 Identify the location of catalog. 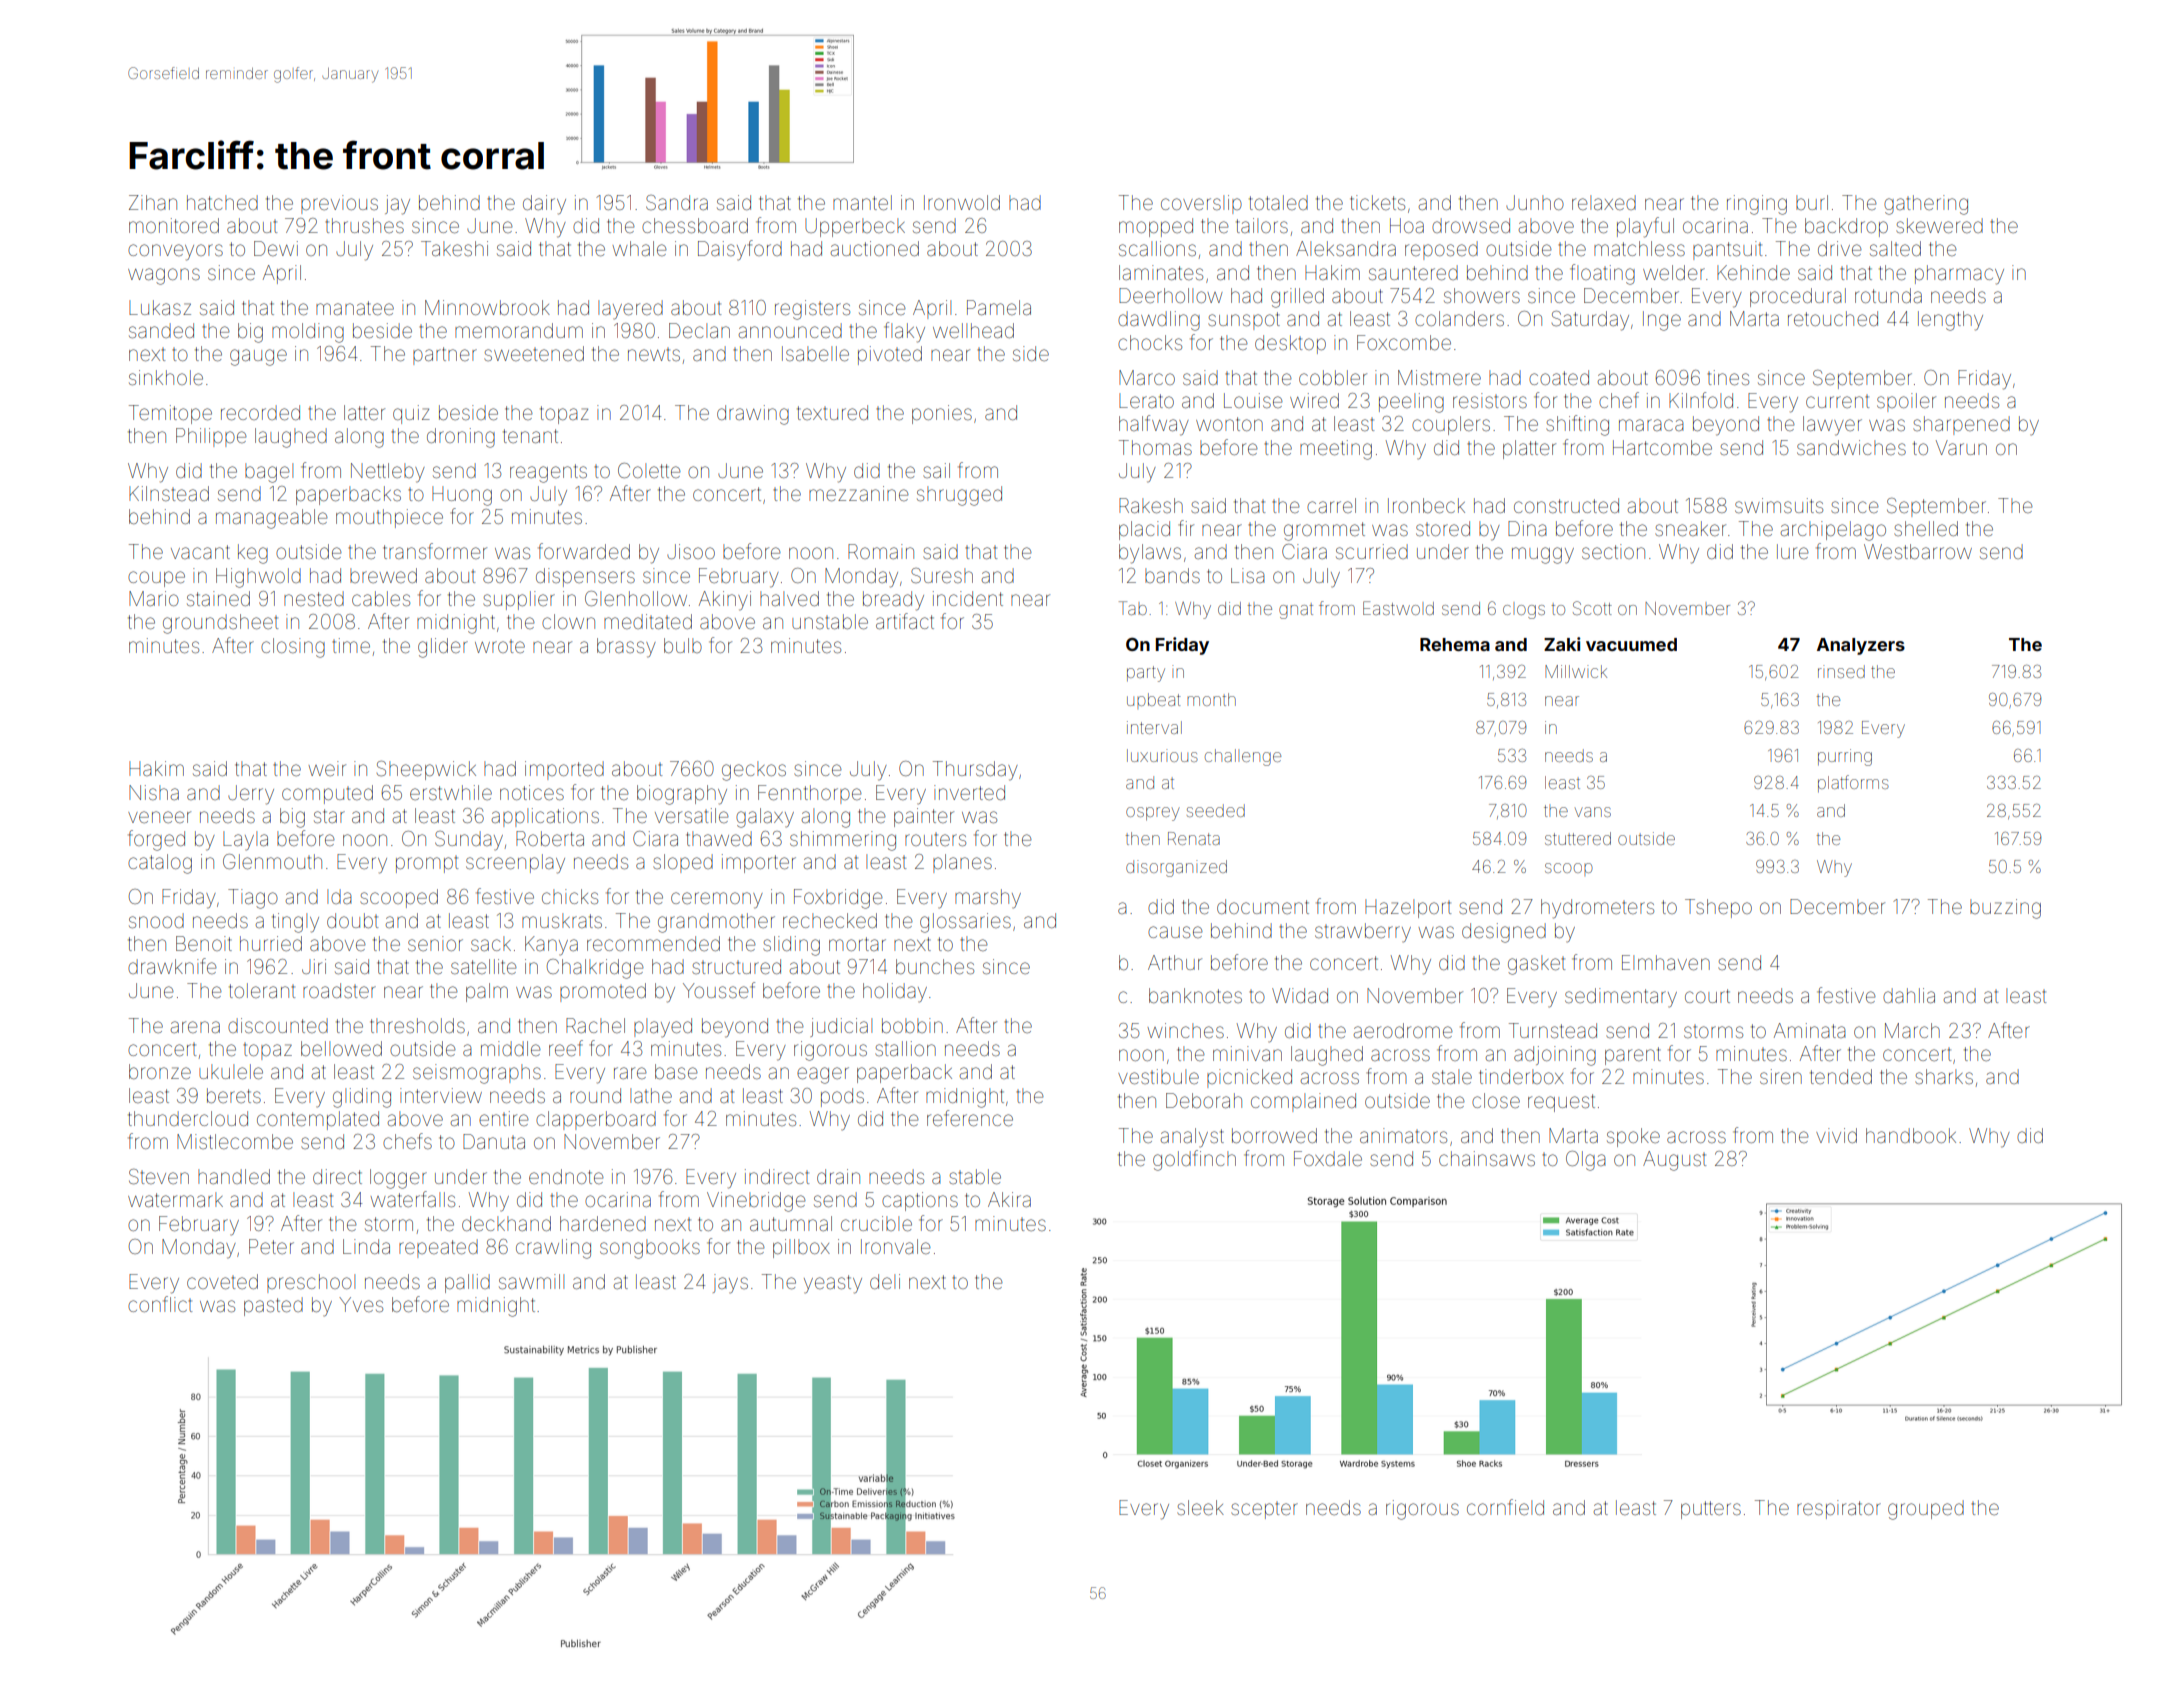
(160, 864).
